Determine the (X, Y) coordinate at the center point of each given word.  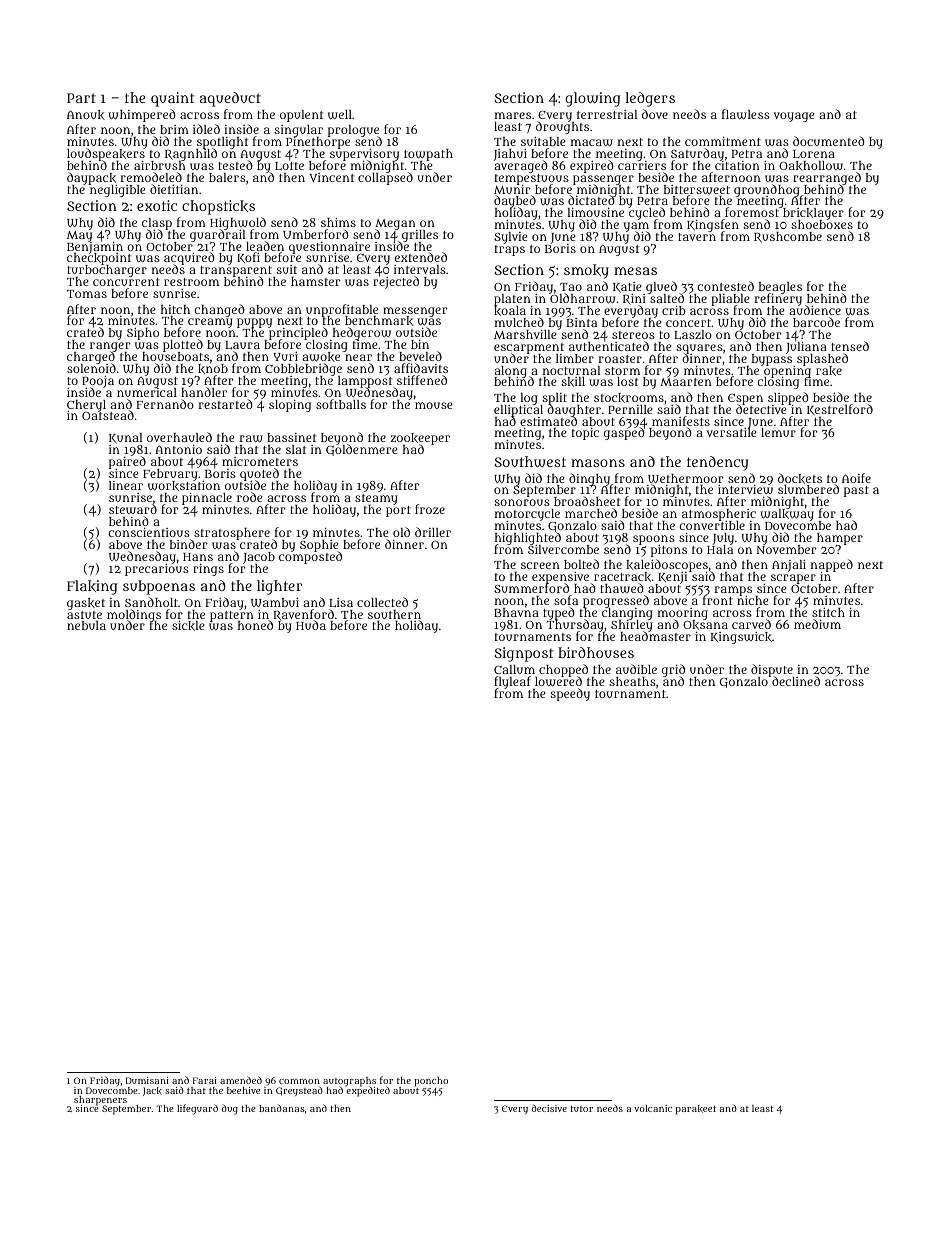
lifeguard (197, 1109)
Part (81, 98)
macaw (592, 142)
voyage (794, 117)
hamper (840, 539)
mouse (433, 405)
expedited (368, 1092)
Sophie (319, 546)
